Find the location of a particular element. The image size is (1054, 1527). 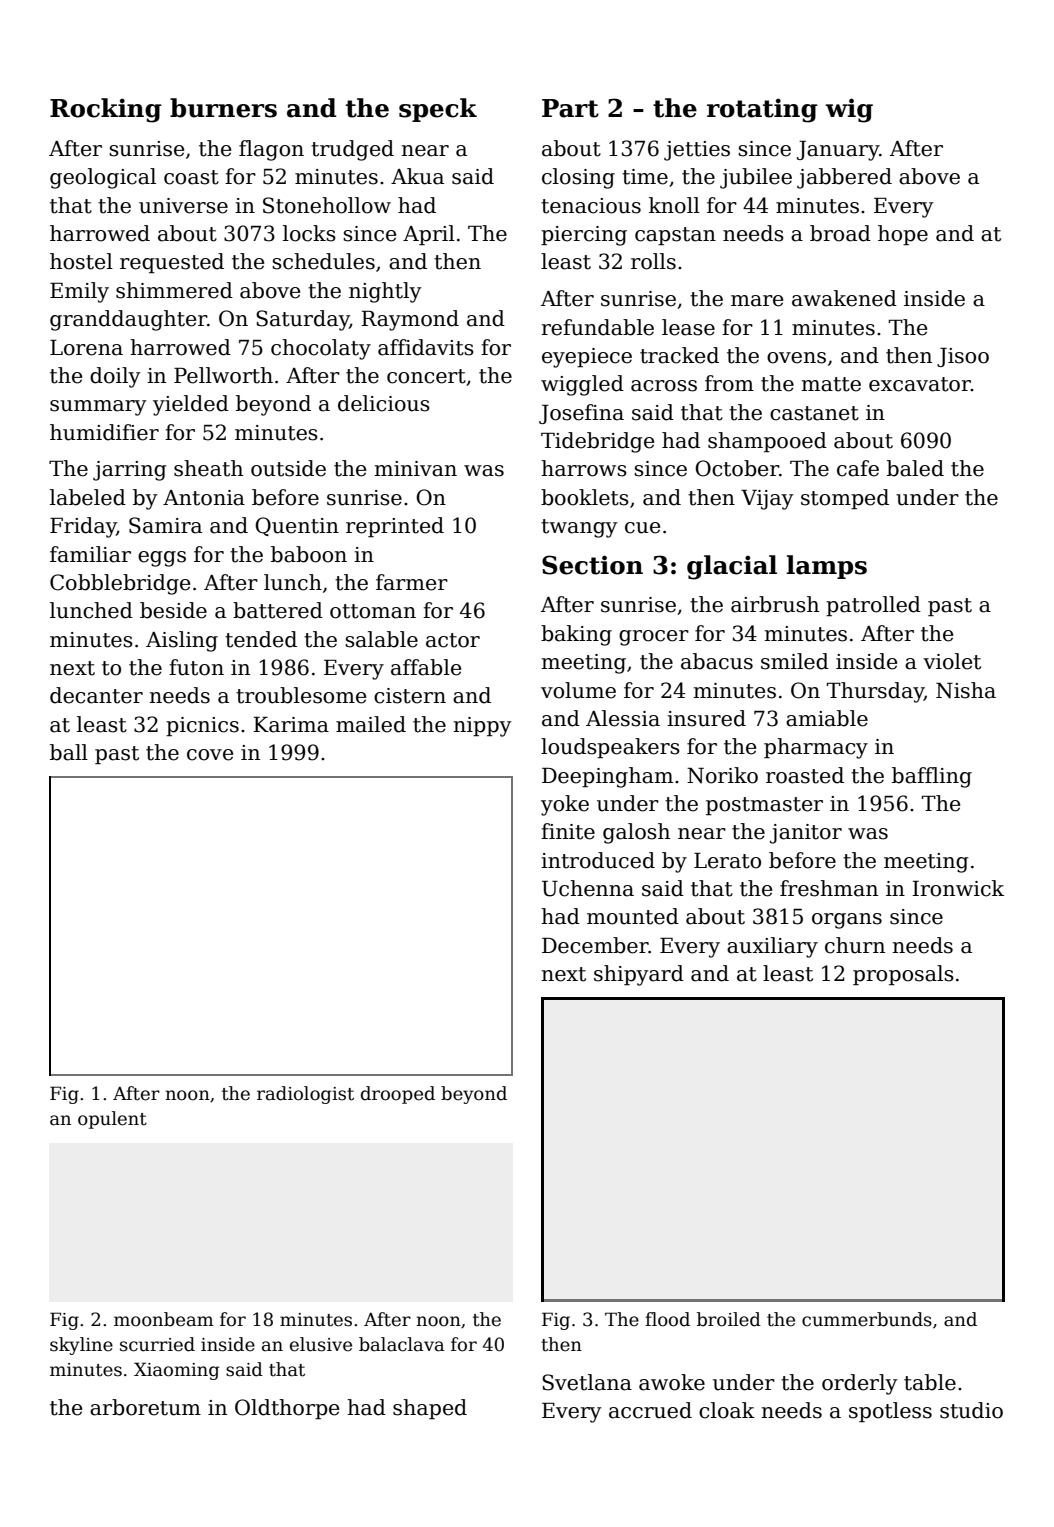

baled is located at coordinates (915, 468).
